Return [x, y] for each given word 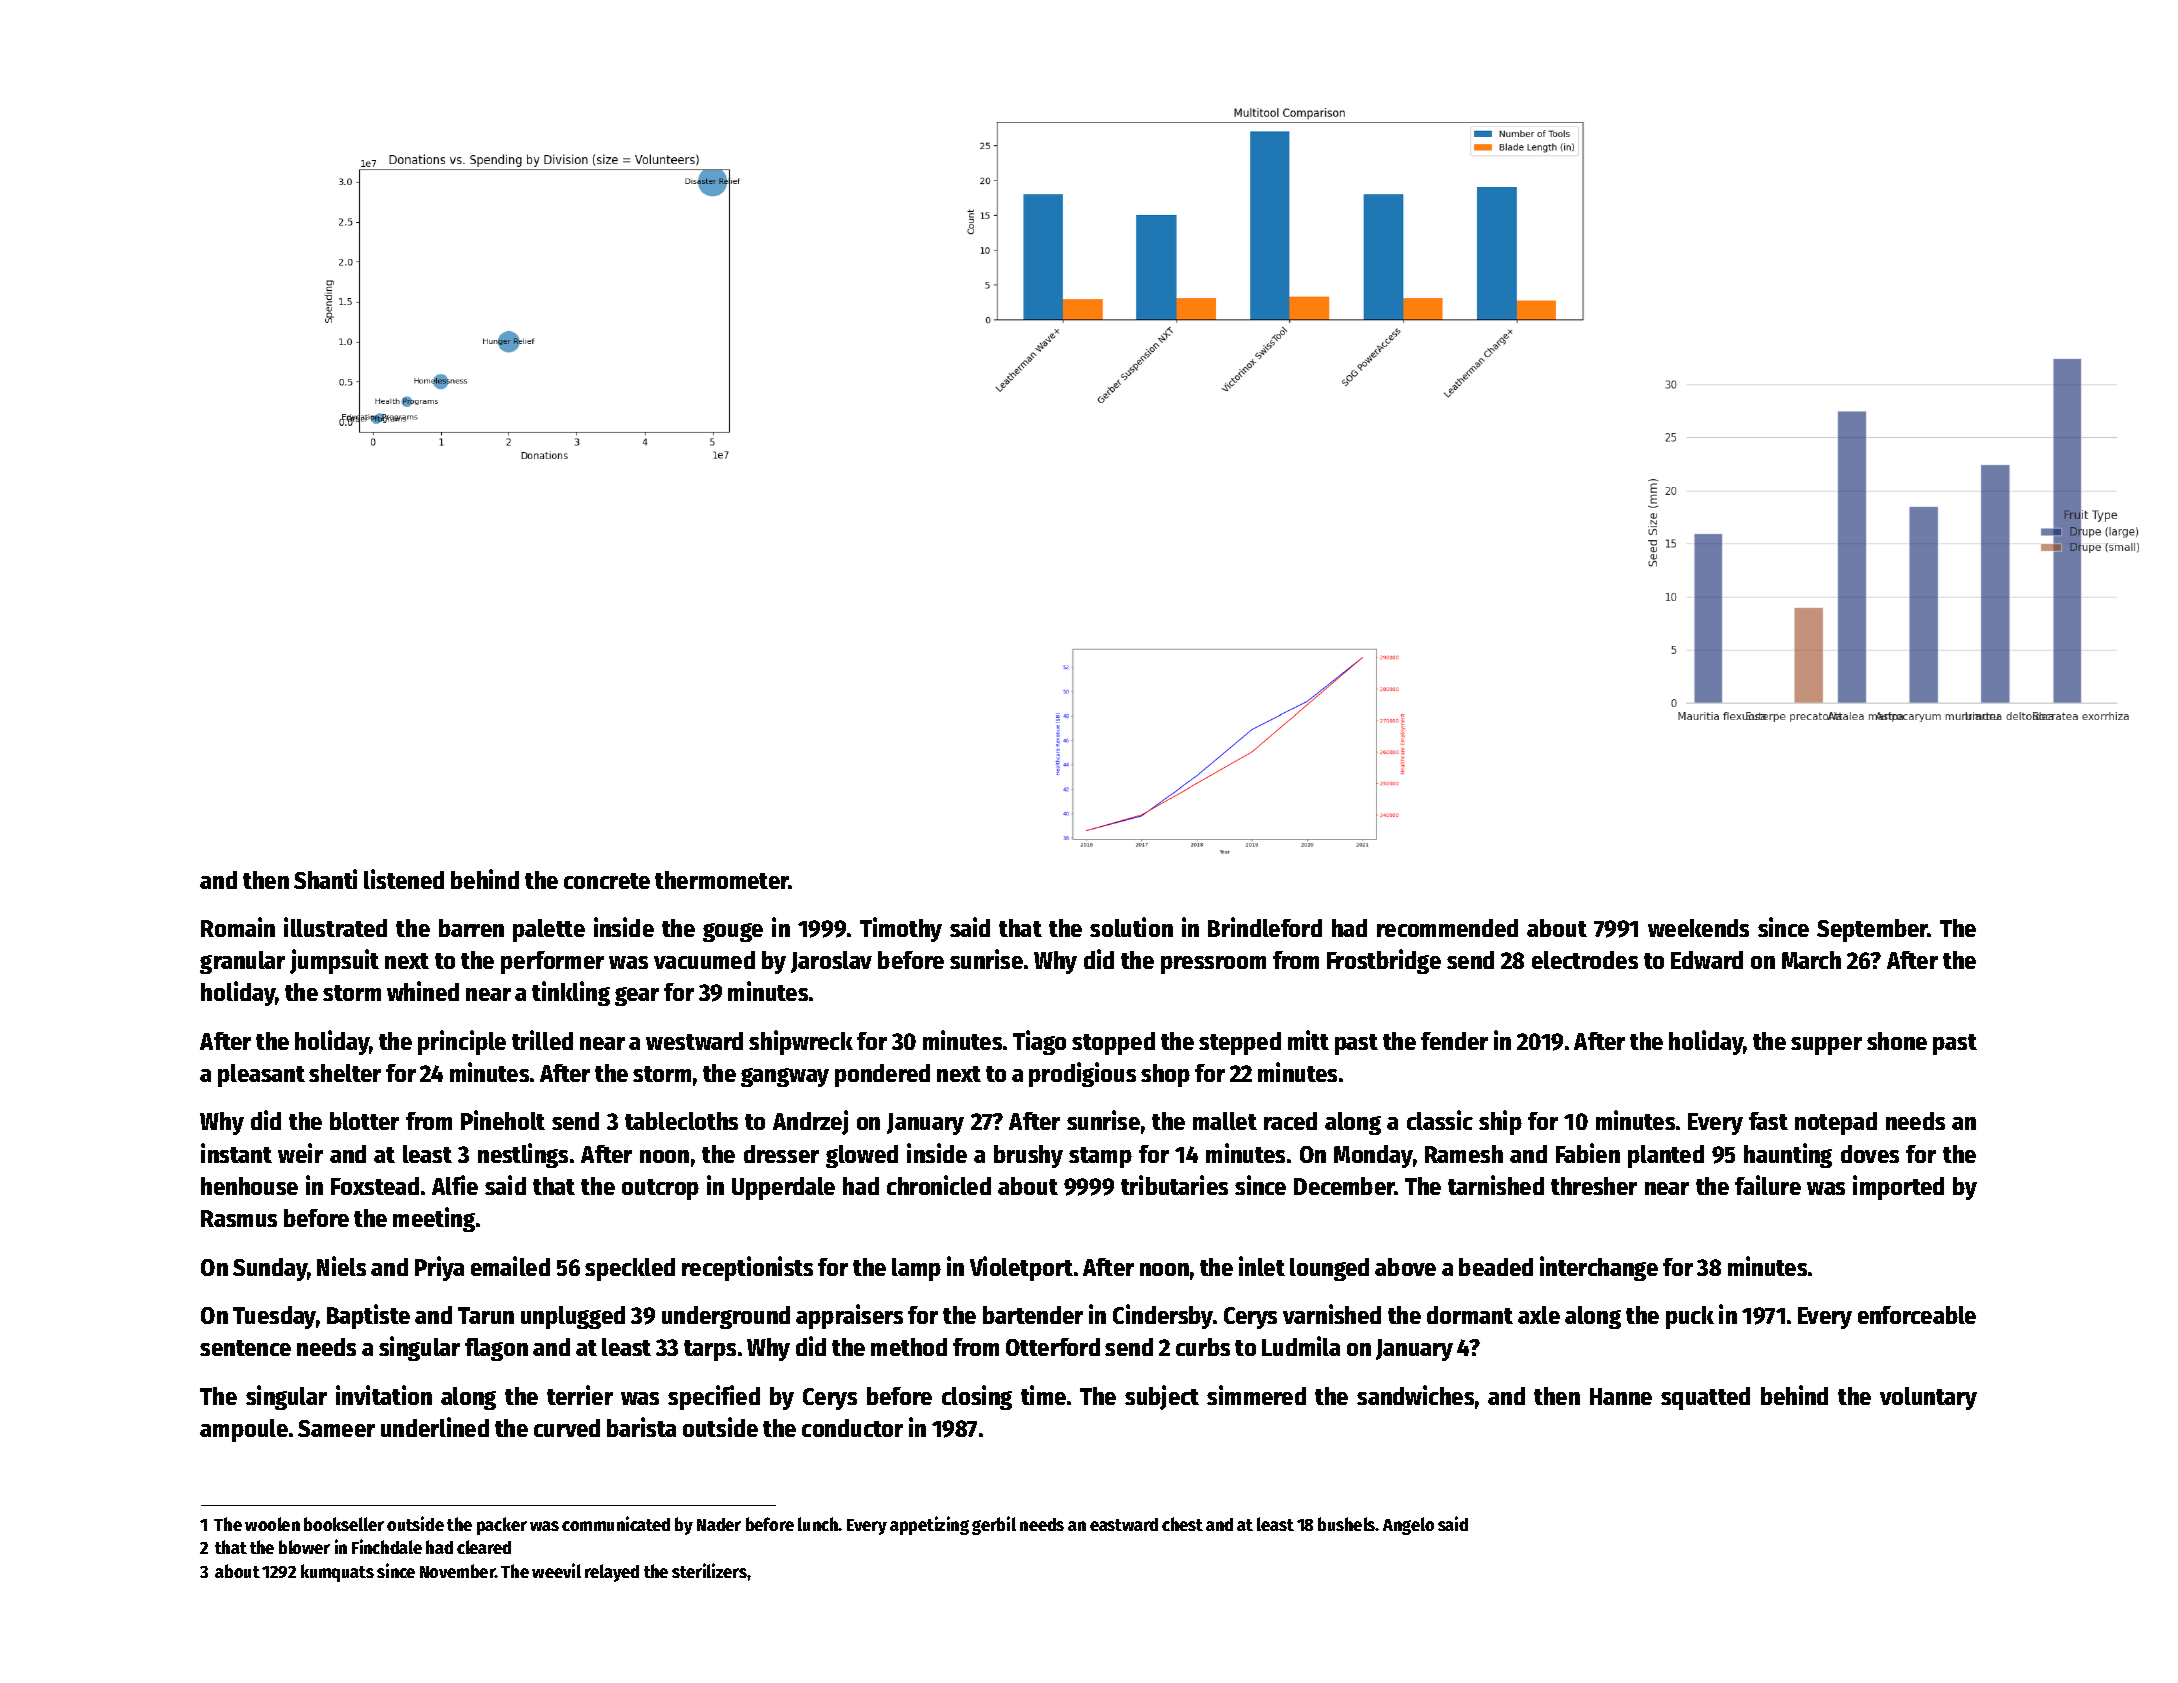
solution [1131, 927]
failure [1768, 1185]
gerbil [994, 1525]
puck [1690, 1317]
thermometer [722, 880]
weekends [1698, 928]
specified [714, 1397]
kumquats [337, 1573]
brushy [1028, 1156]
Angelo [1408, 1526]
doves [1870, 1154]
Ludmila [1301, 1346]
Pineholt [503, 1120]
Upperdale [783, 1188]
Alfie [455, 1185]
